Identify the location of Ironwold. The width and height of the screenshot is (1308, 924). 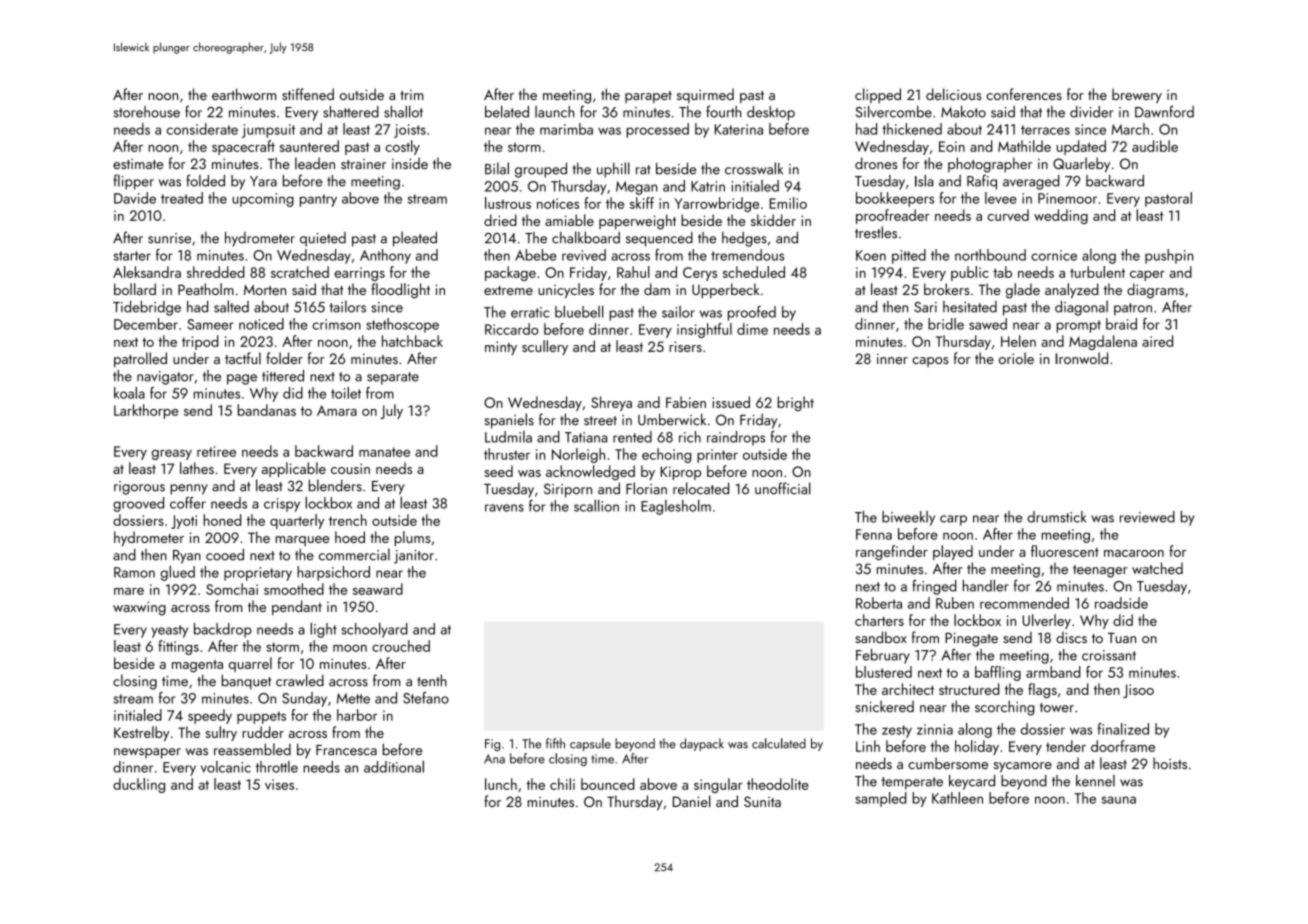
(1081, 358).
